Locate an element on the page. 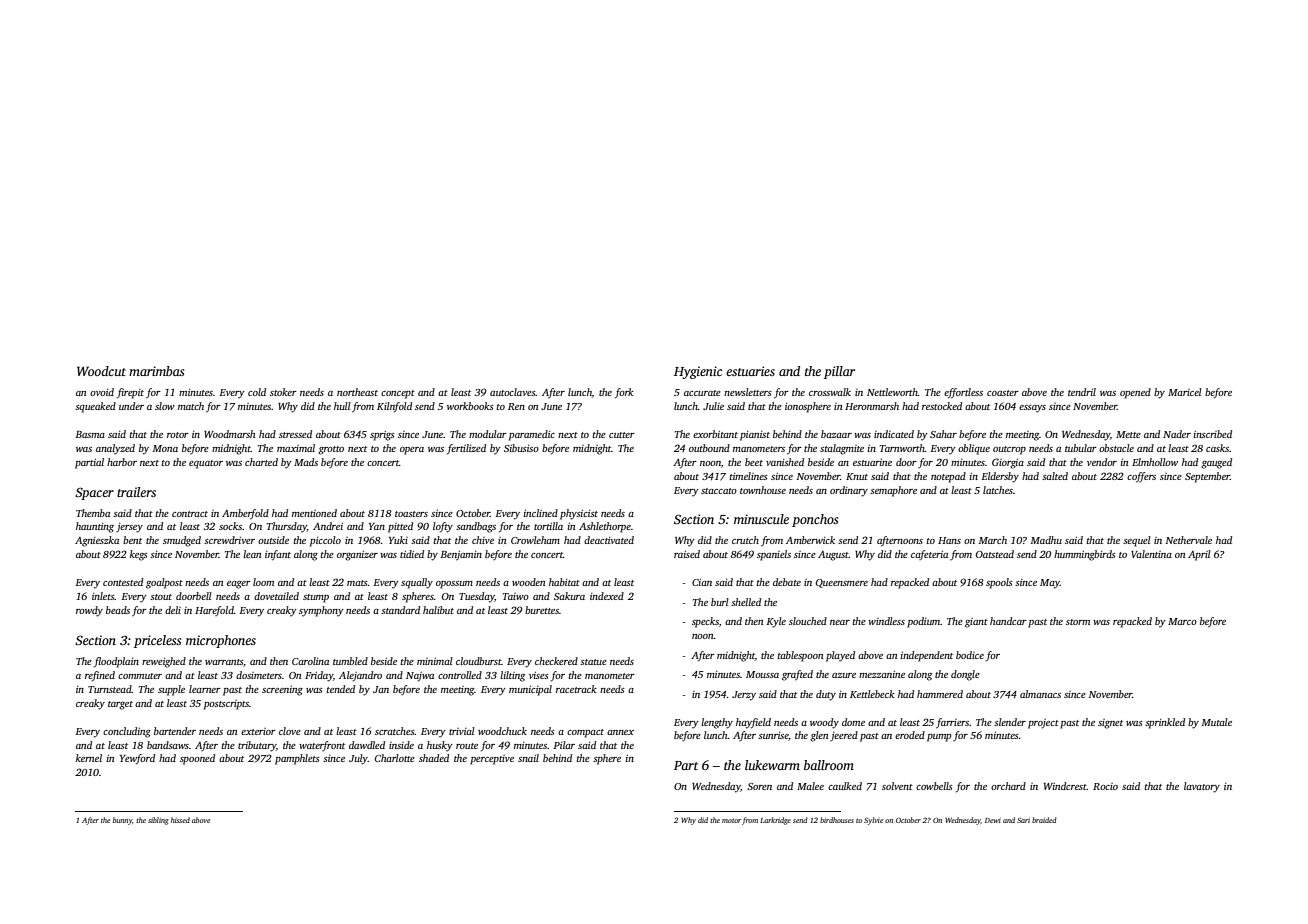 The height and width of the image is (924, 1308). fork is located at coordinates (624, 393).
